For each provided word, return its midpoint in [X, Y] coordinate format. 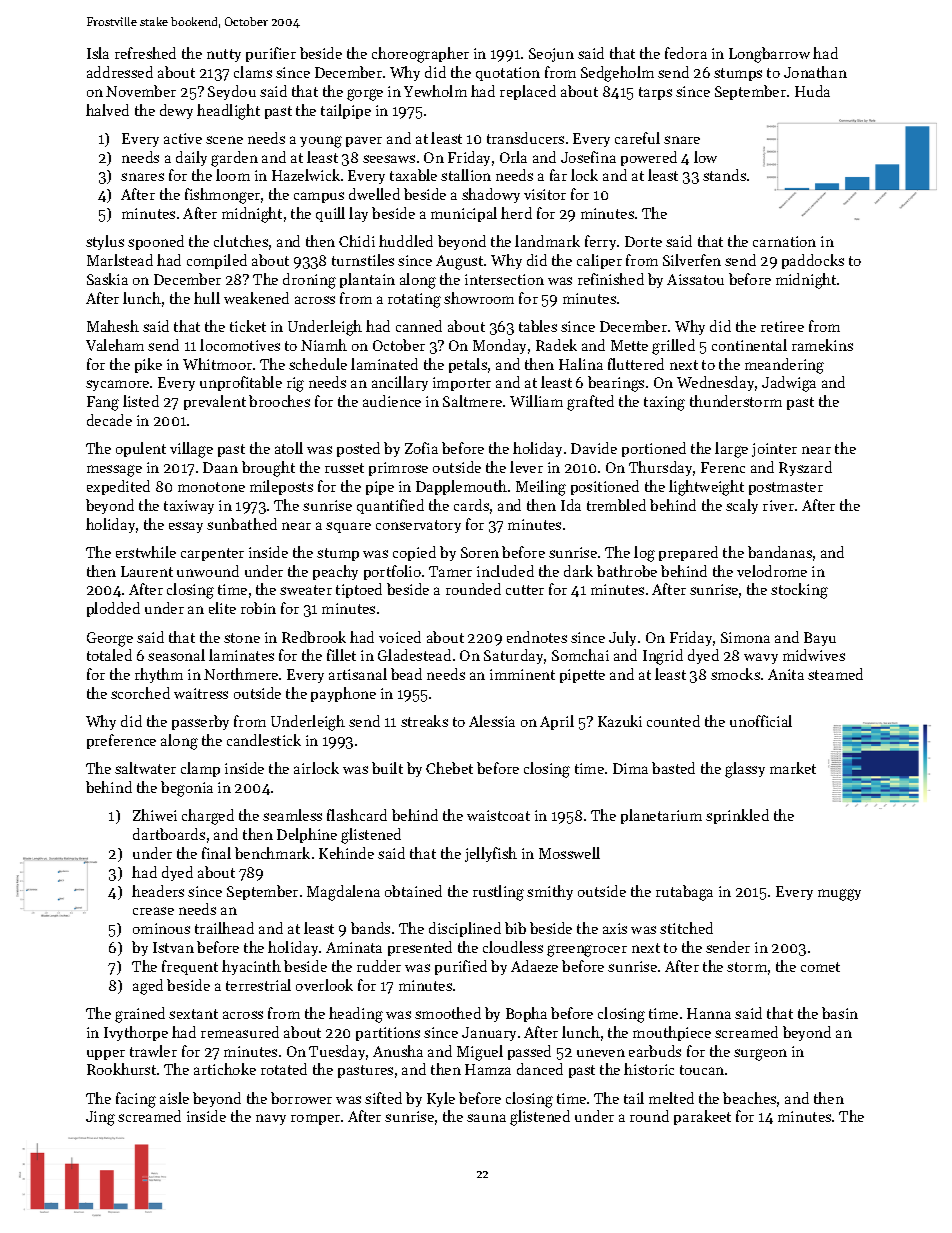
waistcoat [498, 815]
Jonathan [815, 72]
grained [140, 1015]
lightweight [706, 488]
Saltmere [472, 401]
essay [186, 527]
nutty [224, 55]
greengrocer [587, 951]
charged [208, 817]
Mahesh [113, 326]
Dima [630, 768]
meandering [784, 366]
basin [840, 1013]
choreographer [420, 55]
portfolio [392, 572]
